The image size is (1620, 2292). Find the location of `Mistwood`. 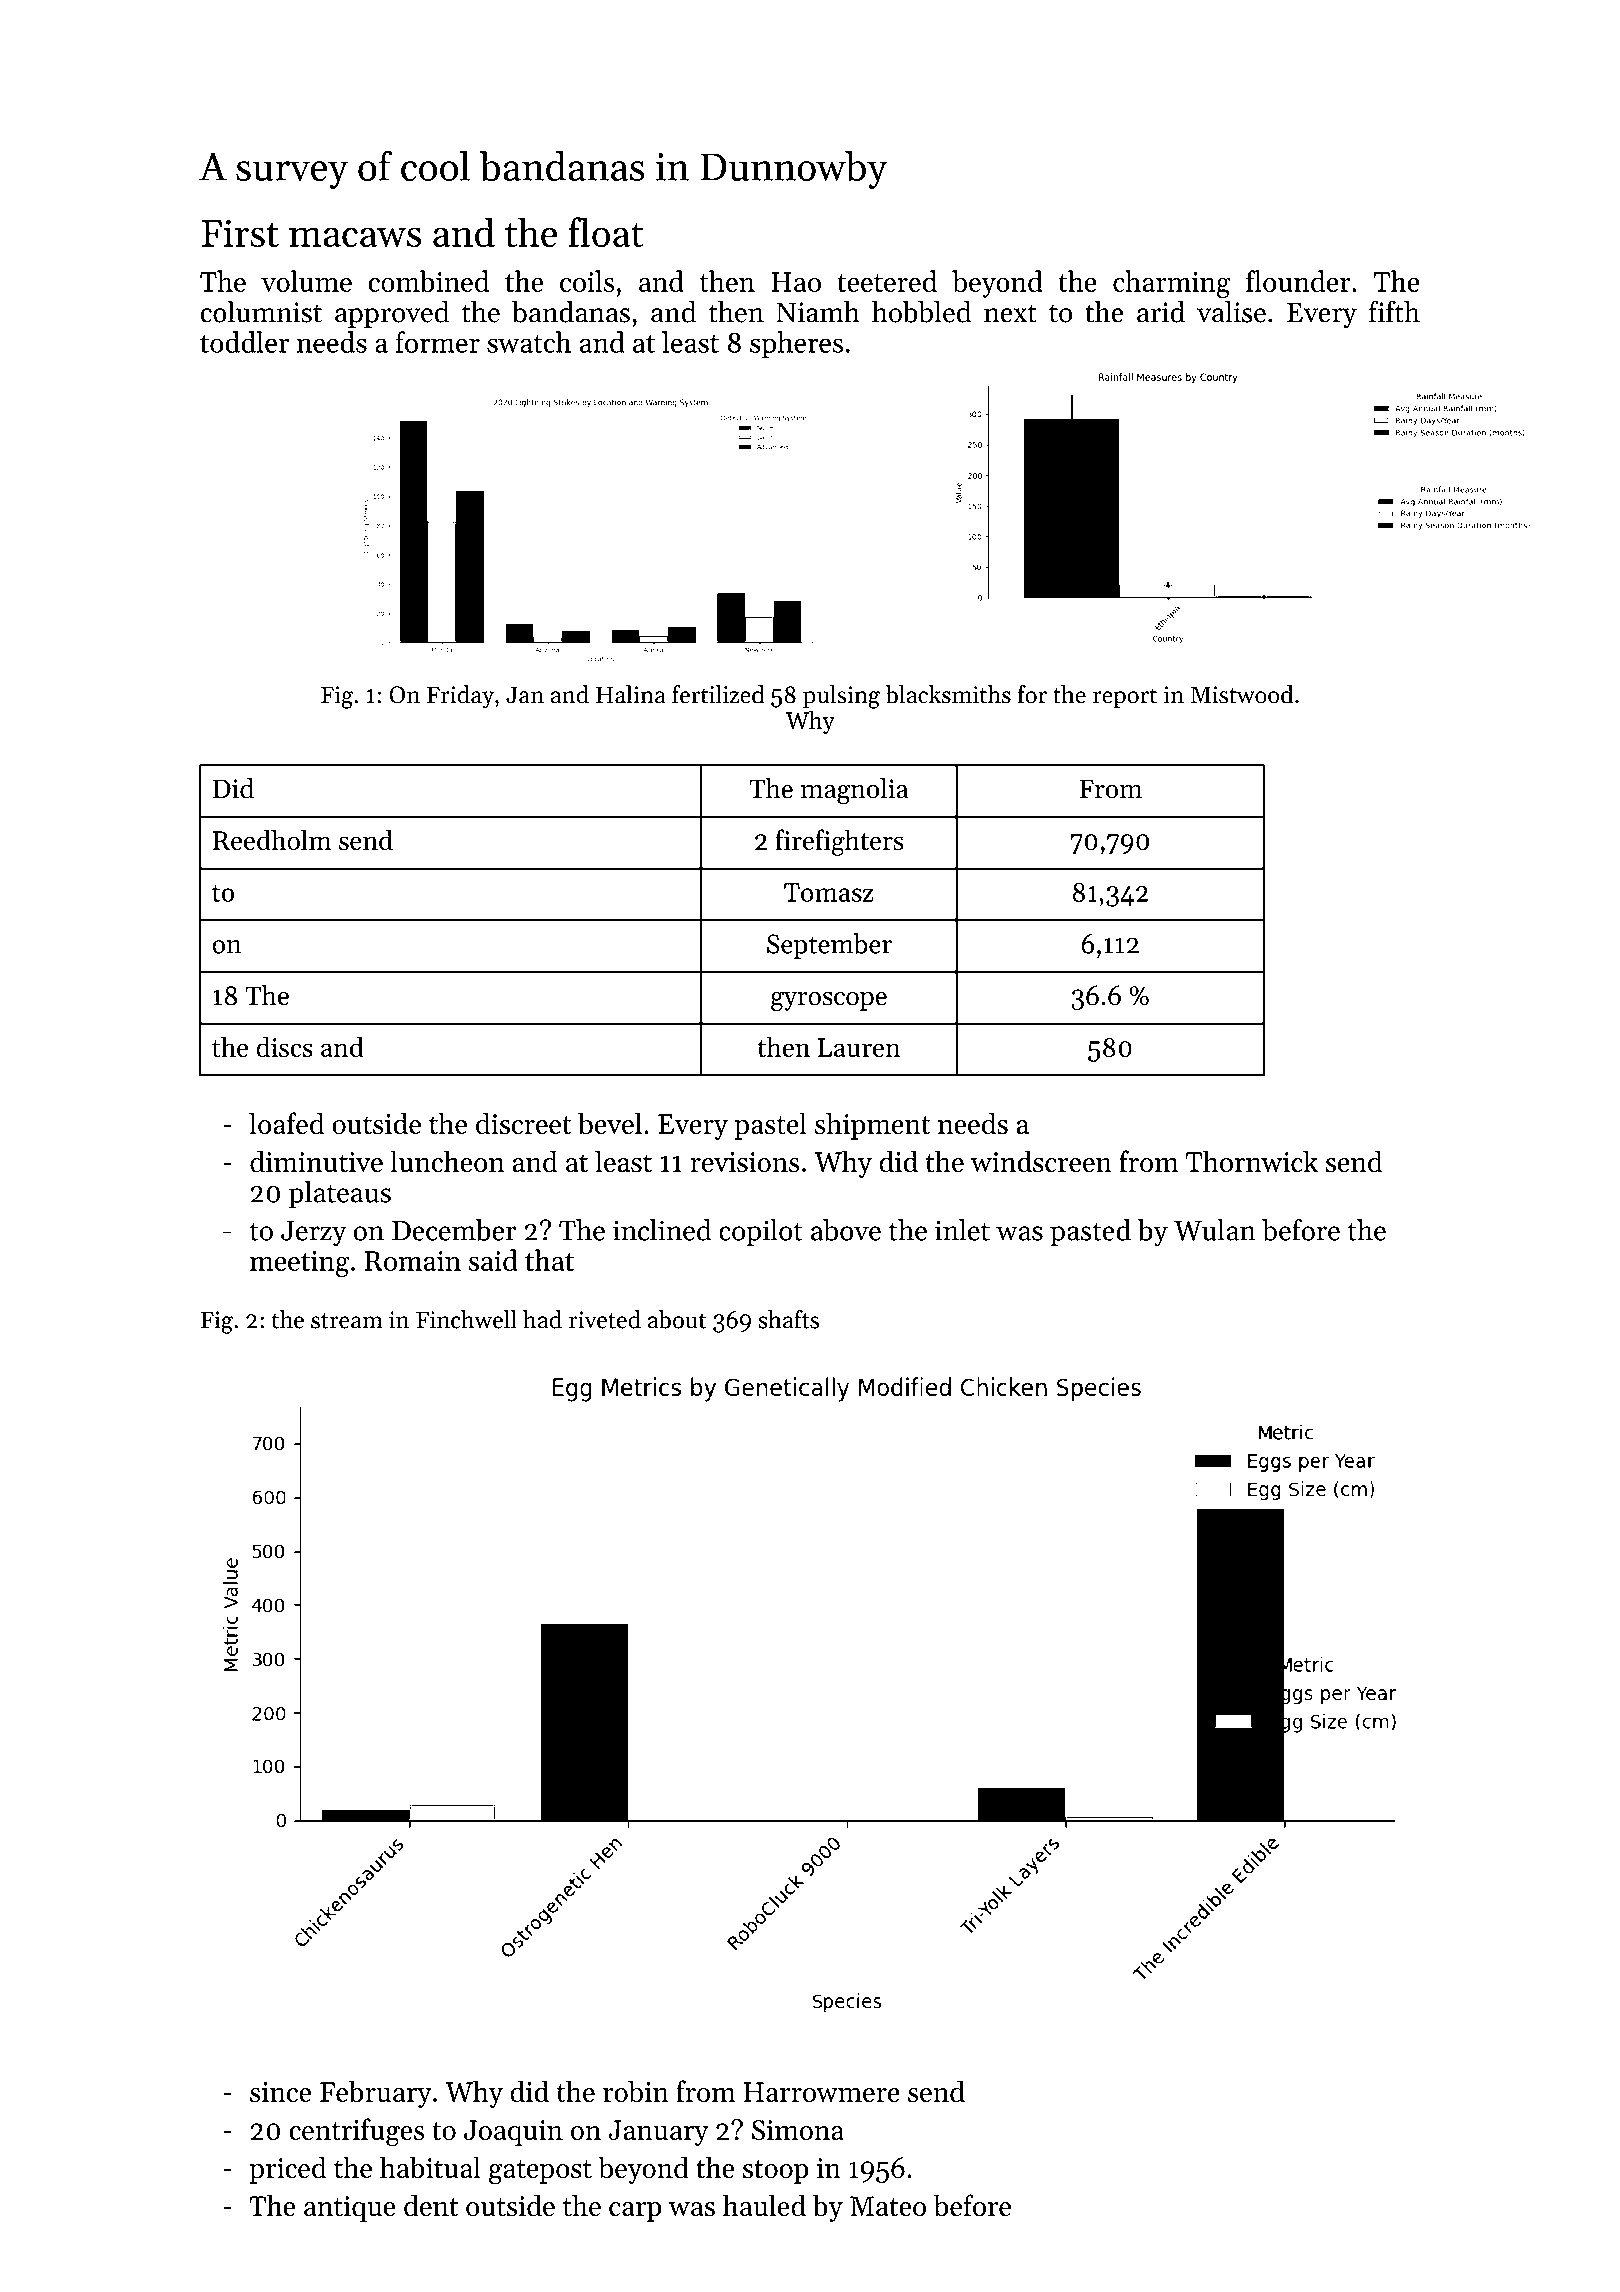

Mistwood is located at coordinates (1242, 694).
